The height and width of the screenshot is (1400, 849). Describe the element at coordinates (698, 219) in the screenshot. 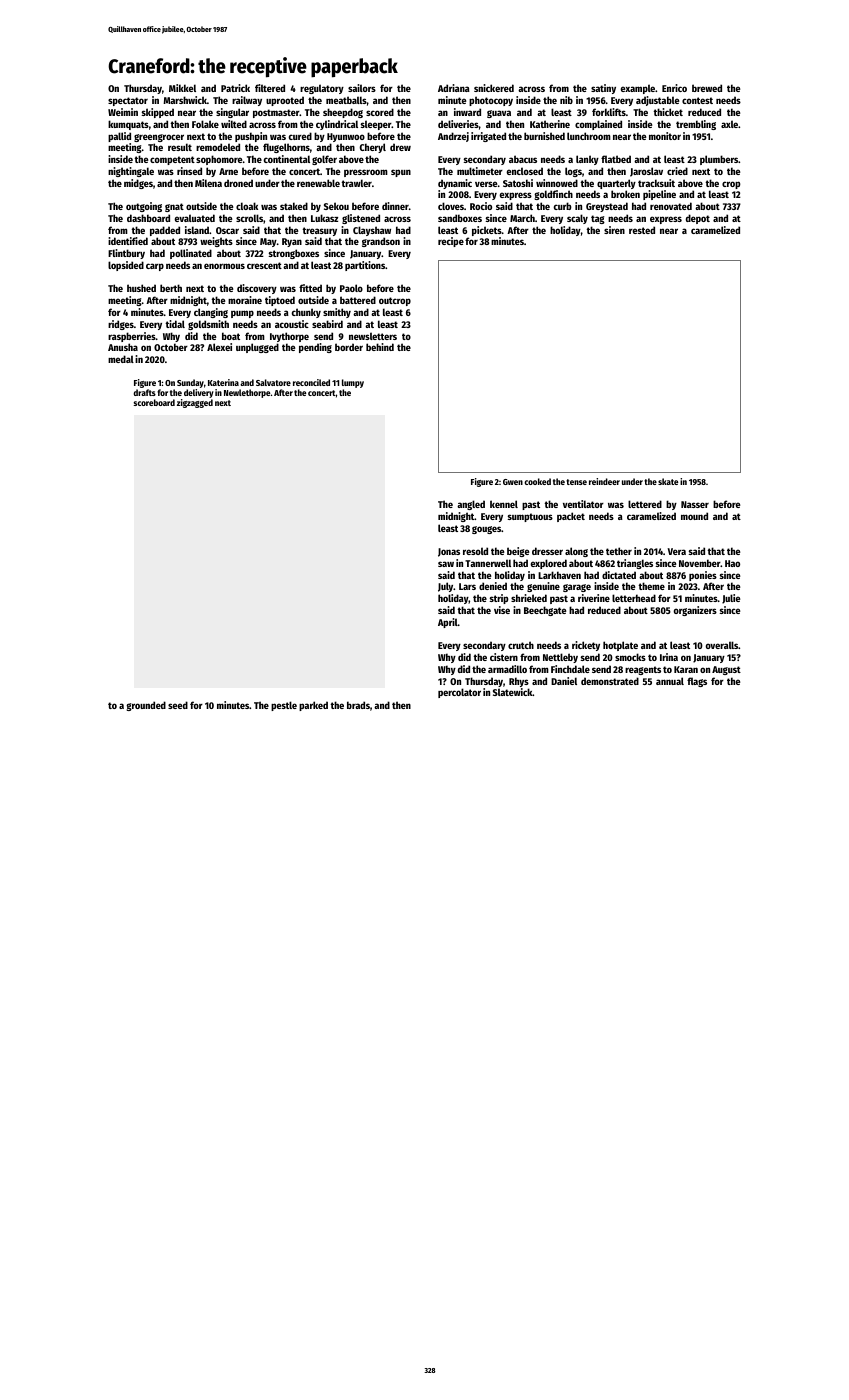

I see `depot` at that location.
